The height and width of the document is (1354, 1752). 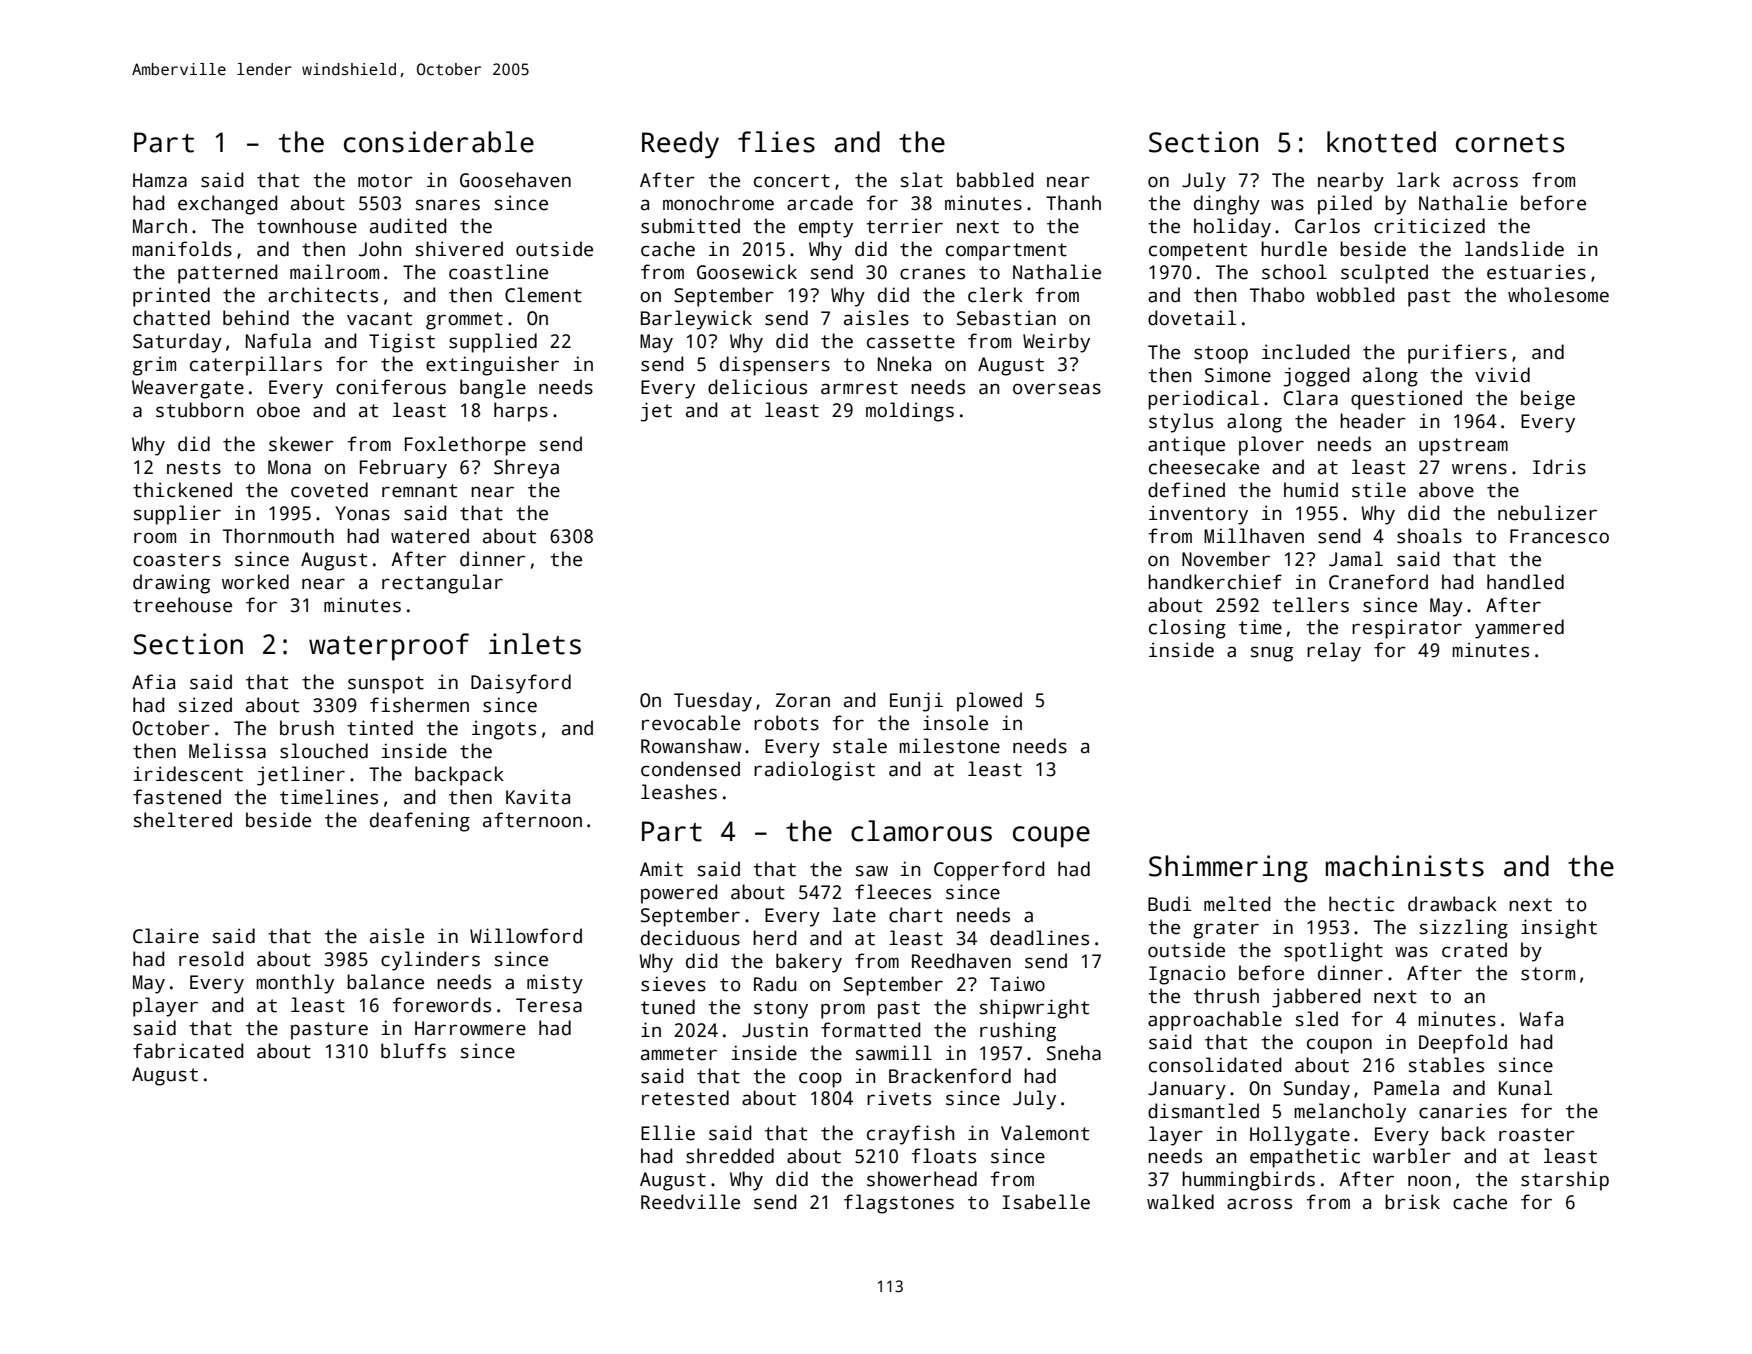 What do you see at coordinates (385, 181) in the document?
I see `motor` at bounding box center [385, 181].
